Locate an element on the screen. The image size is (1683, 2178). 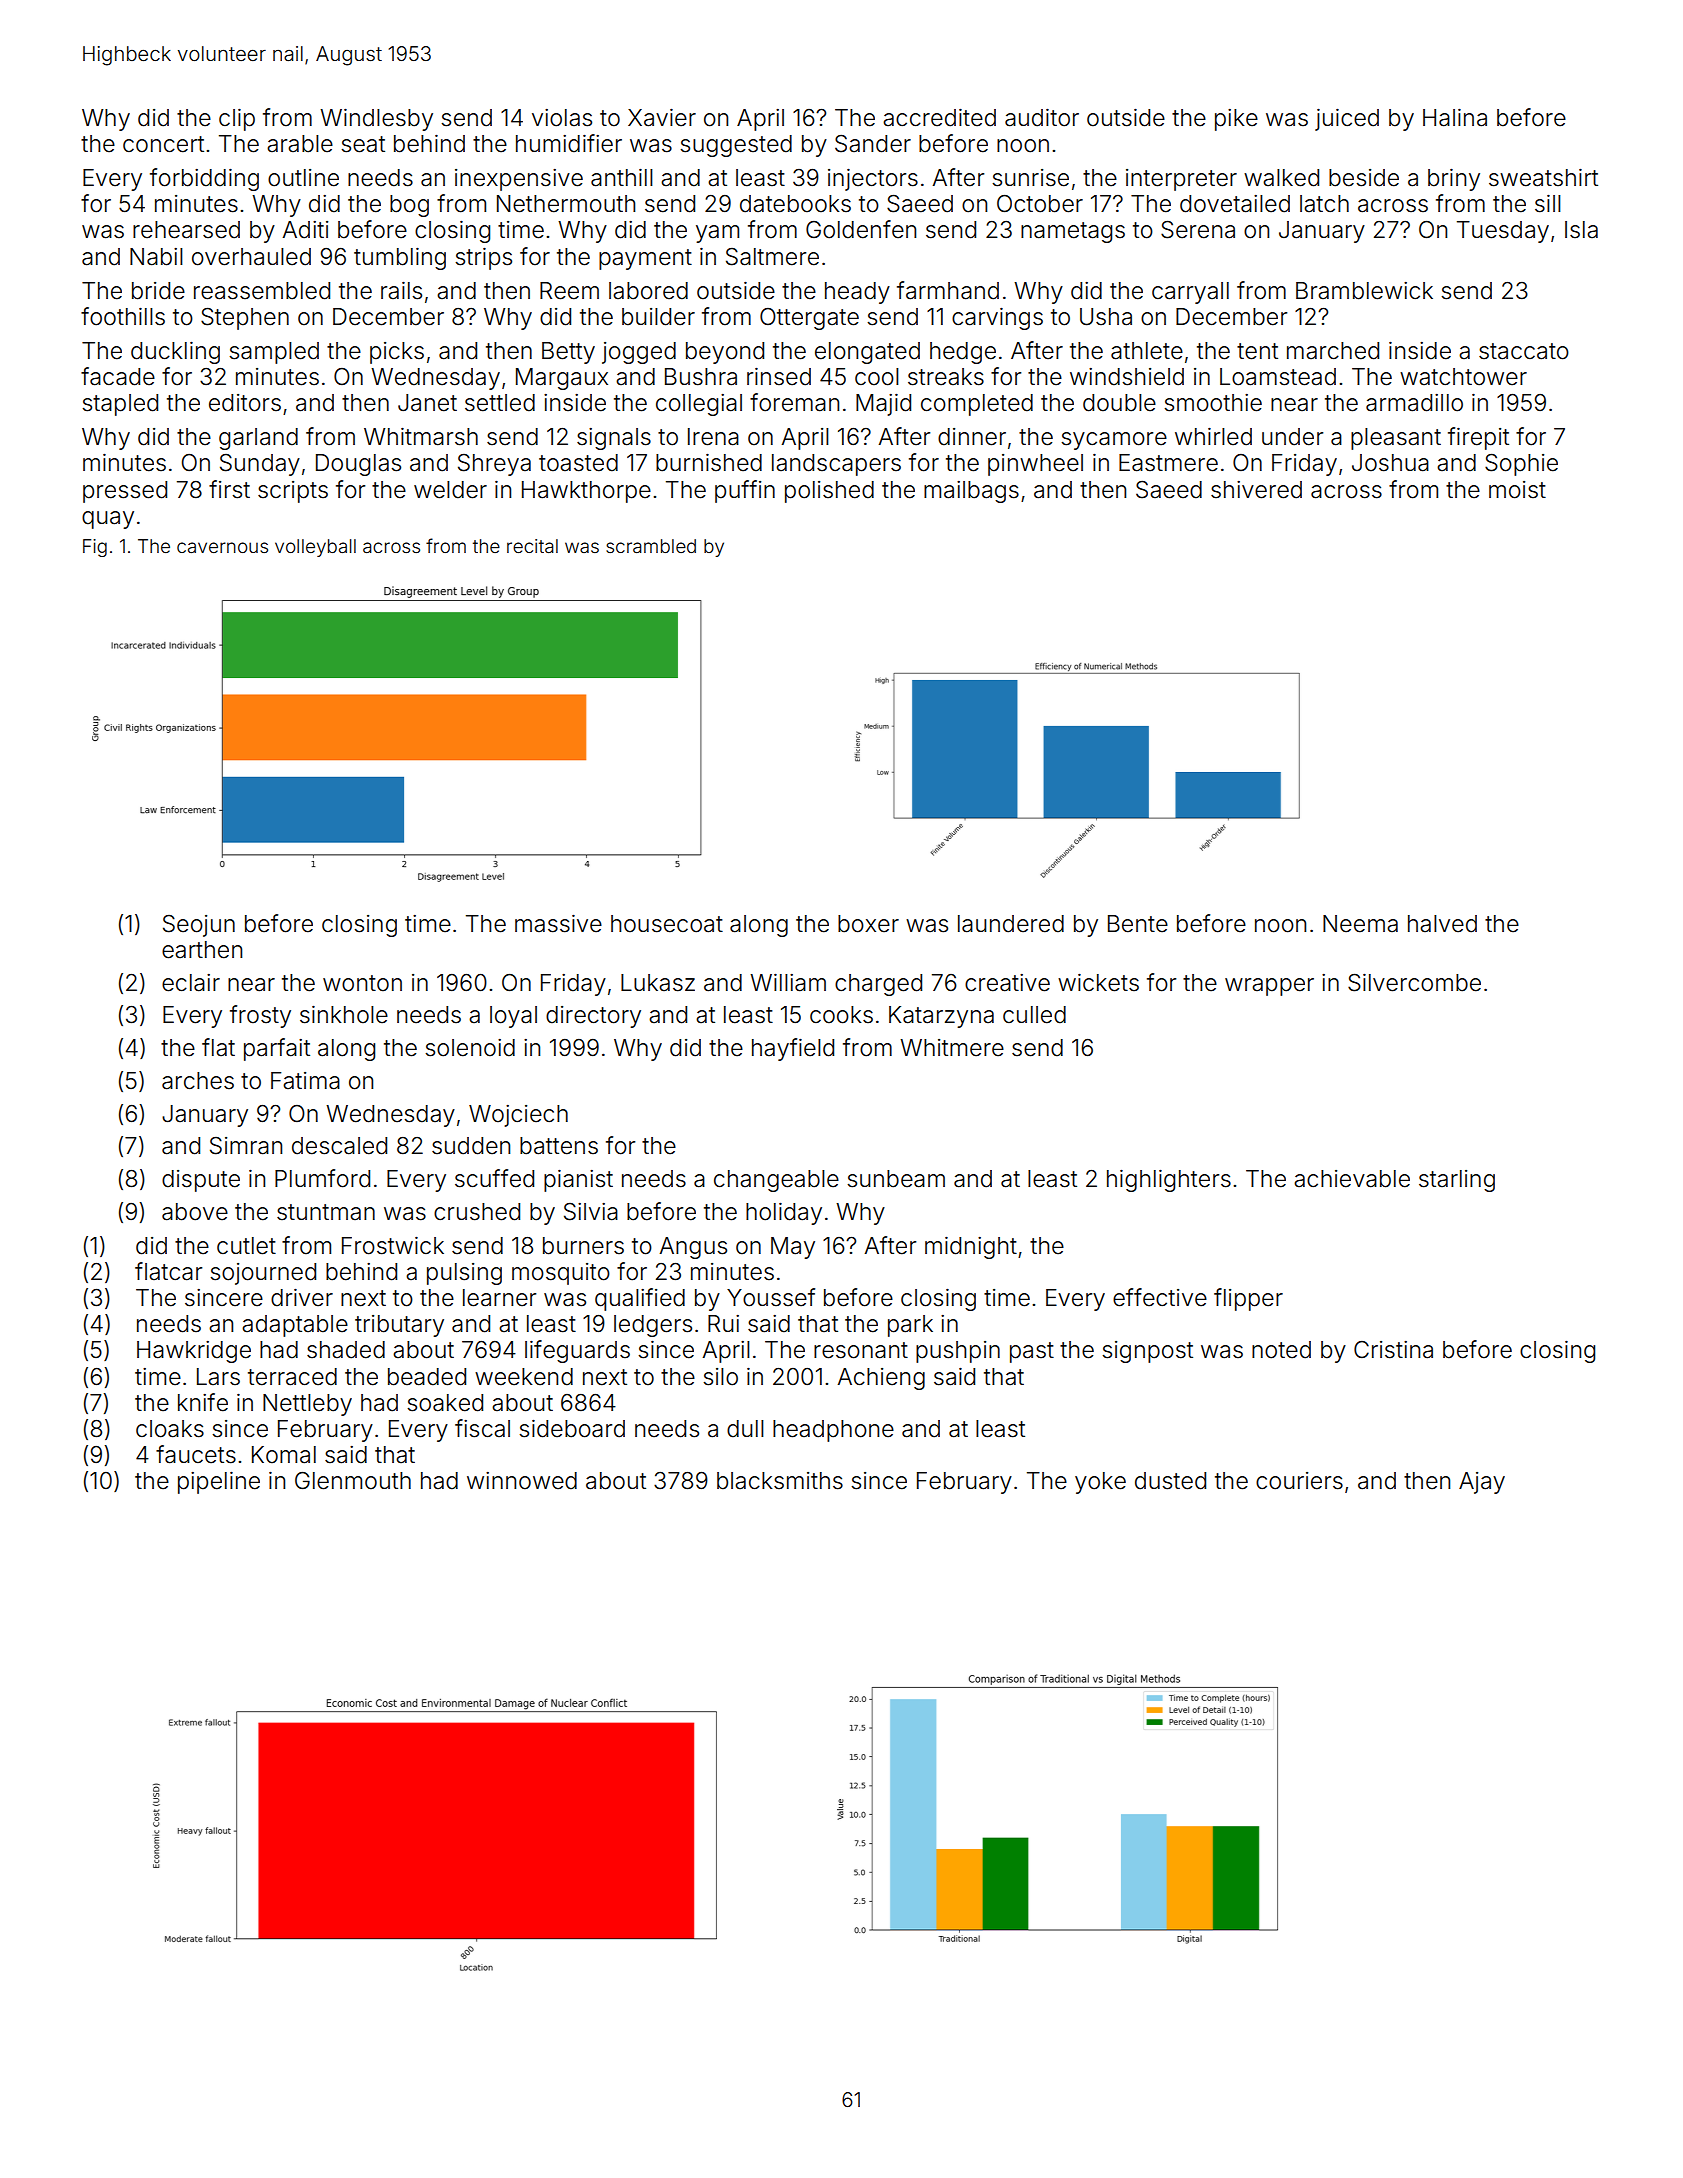
quay is located at coordinates (108, 520).
